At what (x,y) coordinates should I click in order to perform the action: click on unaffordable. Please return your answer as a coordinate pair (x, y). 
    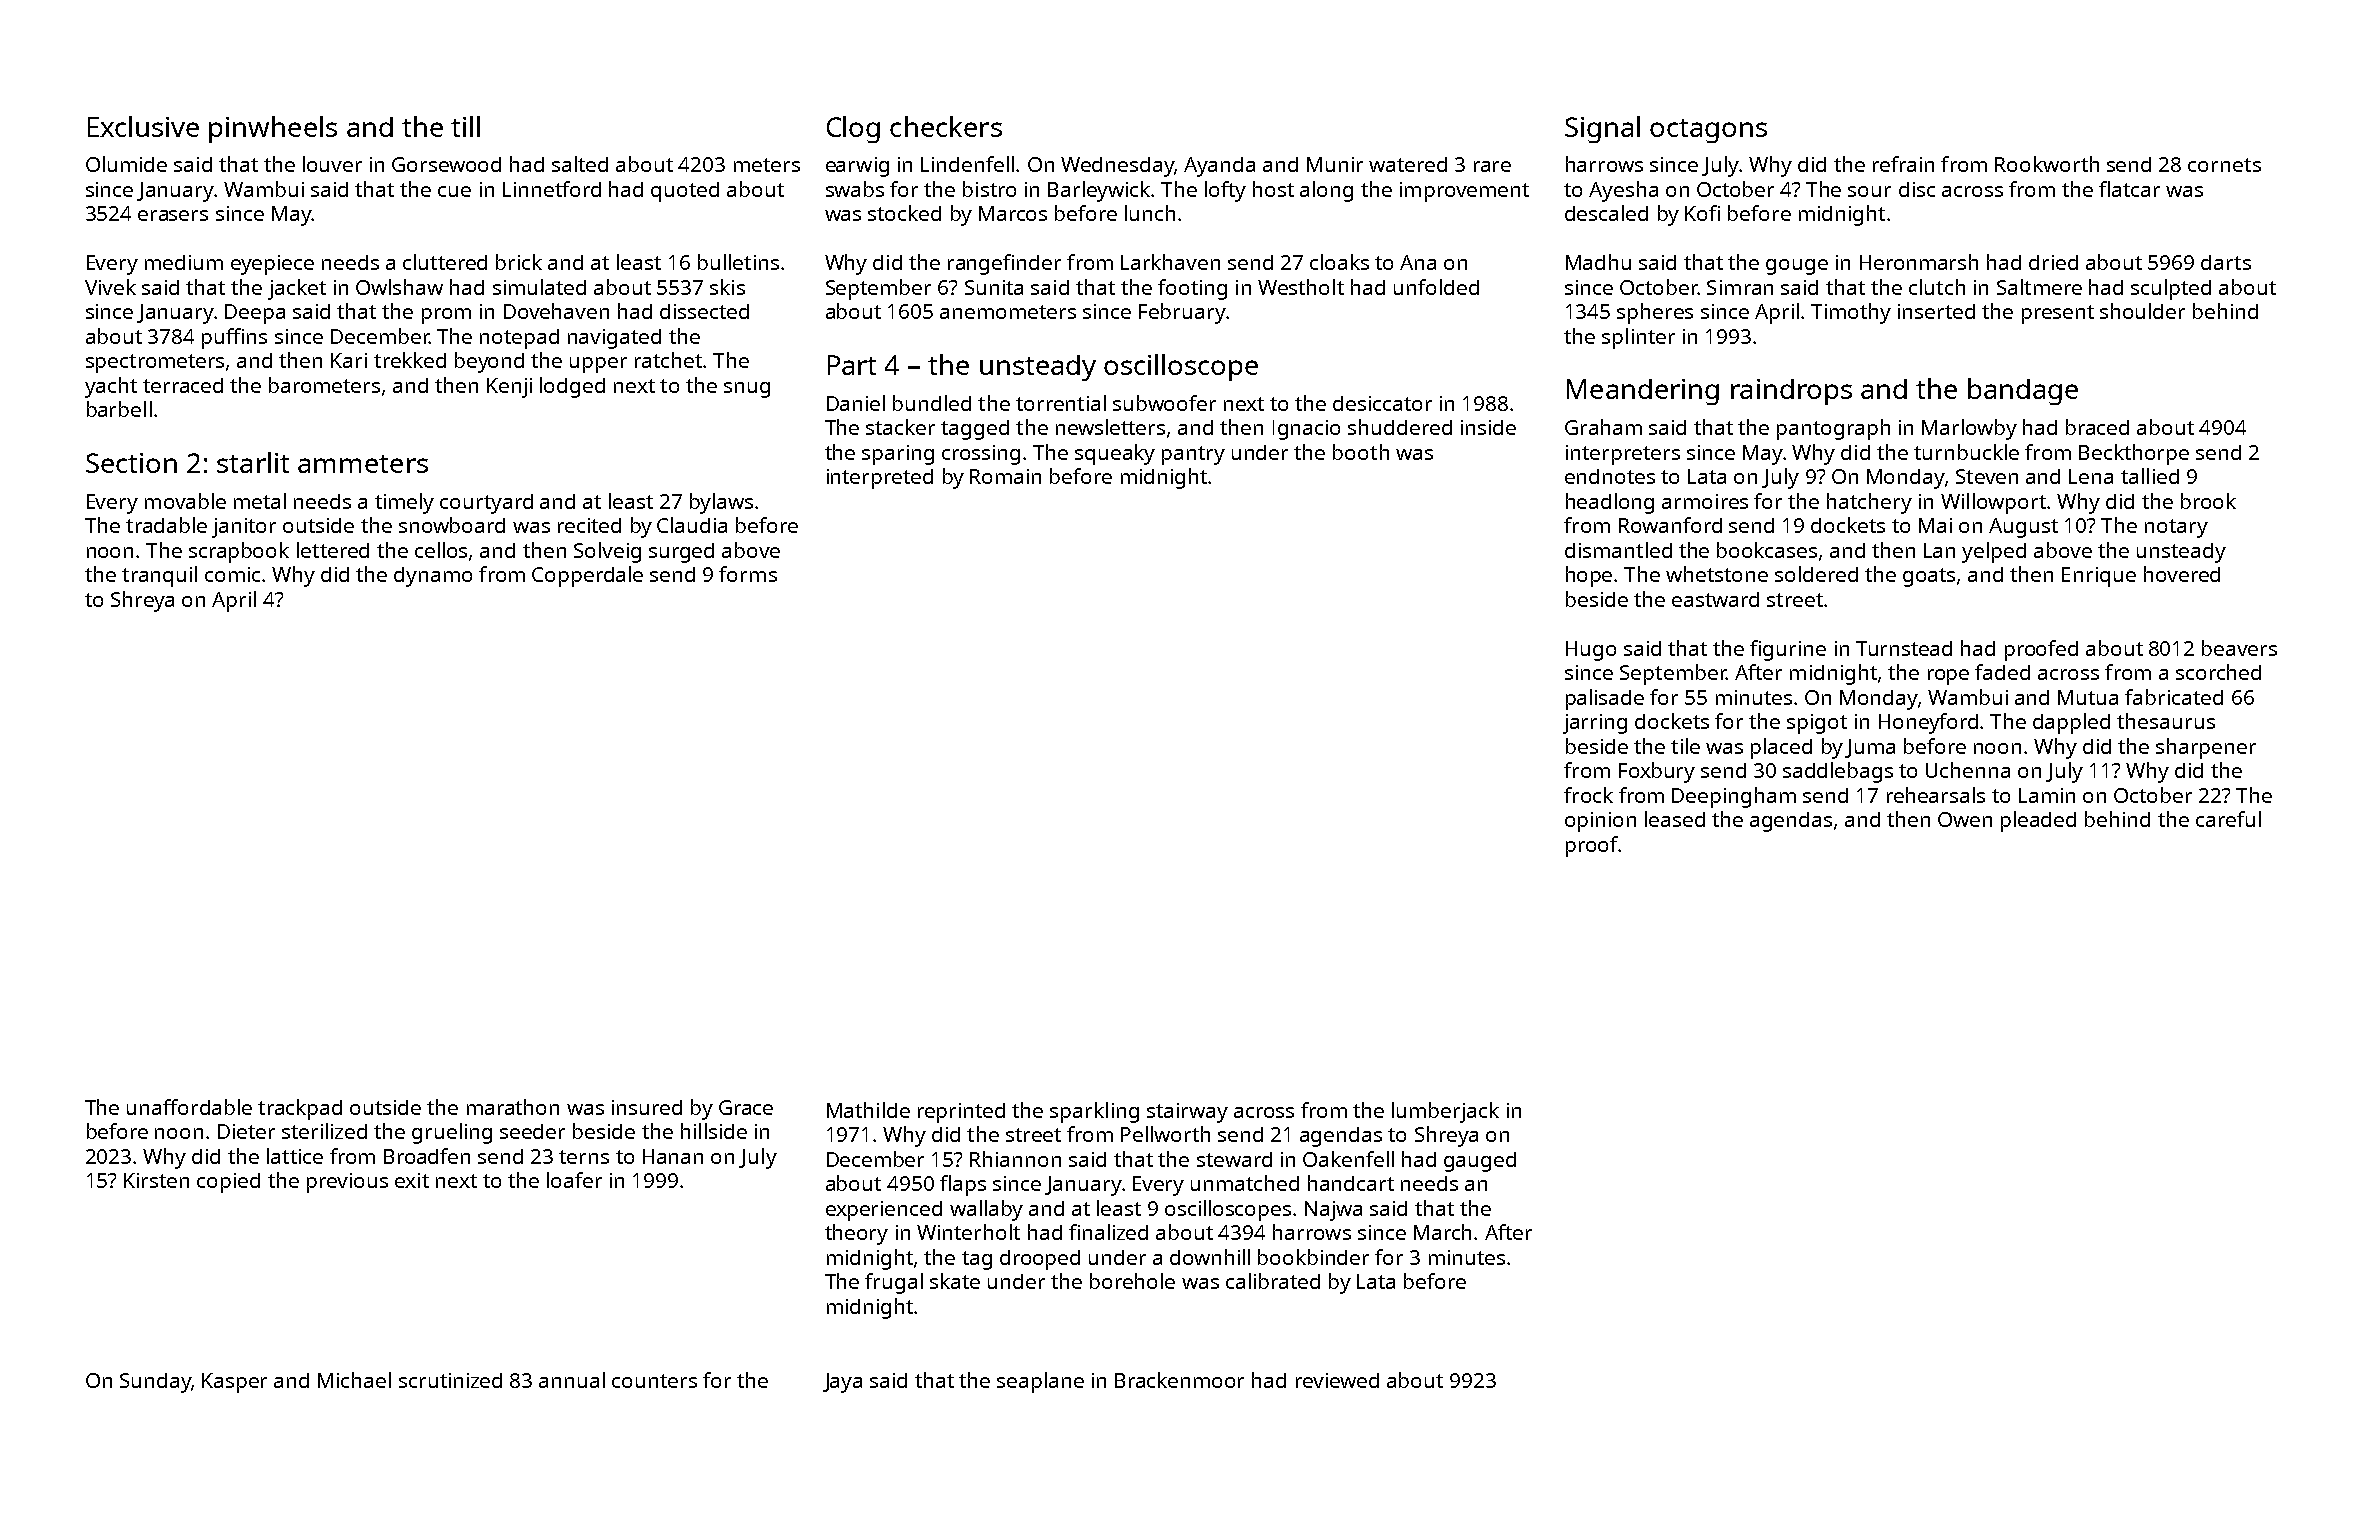
    Looking at the image, I should click on (189, 1107).
